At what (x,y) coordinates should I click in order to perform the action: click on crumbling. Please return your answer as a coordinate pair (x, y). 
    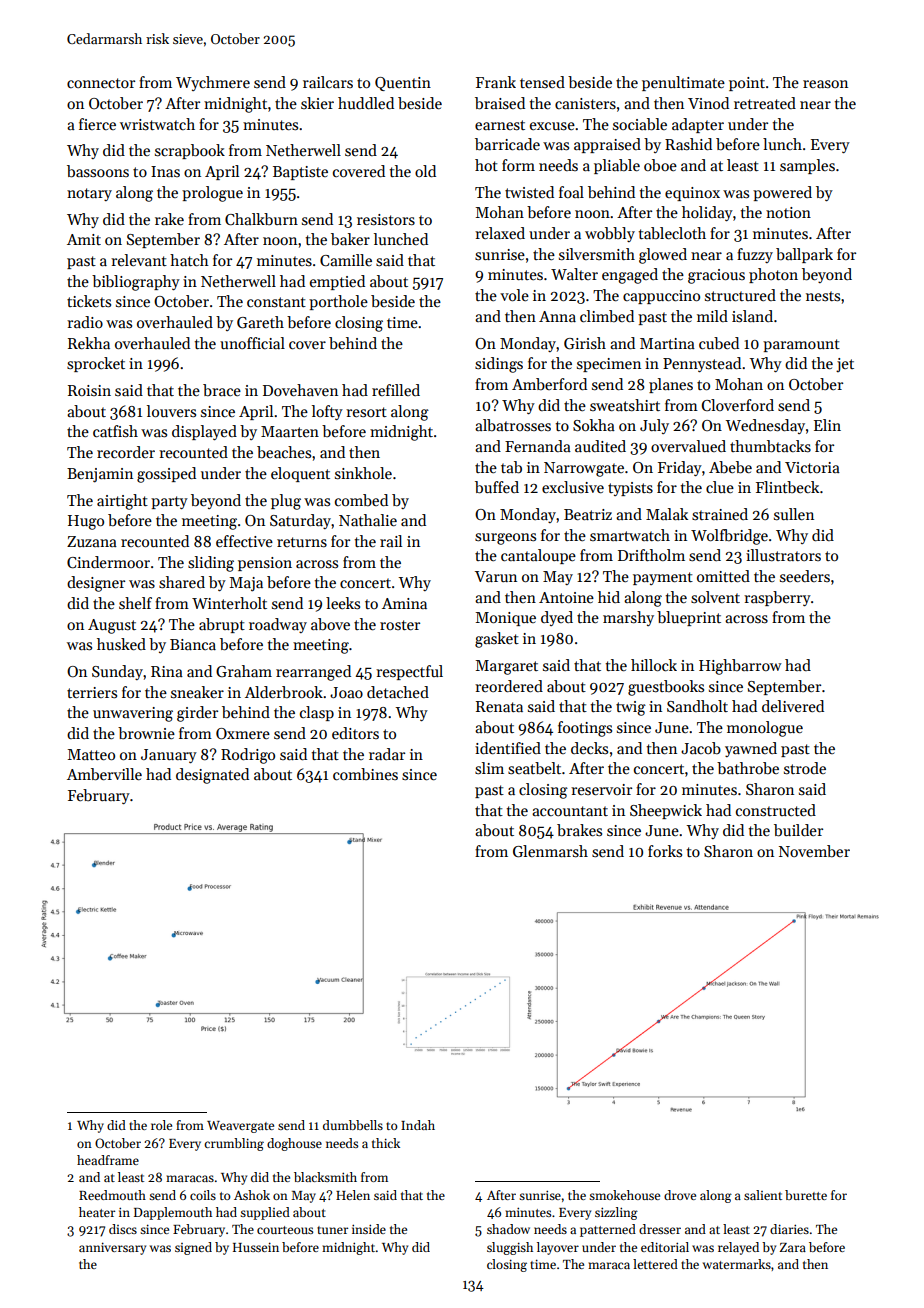
    Looking at the image, I should click on (234, 1144).
